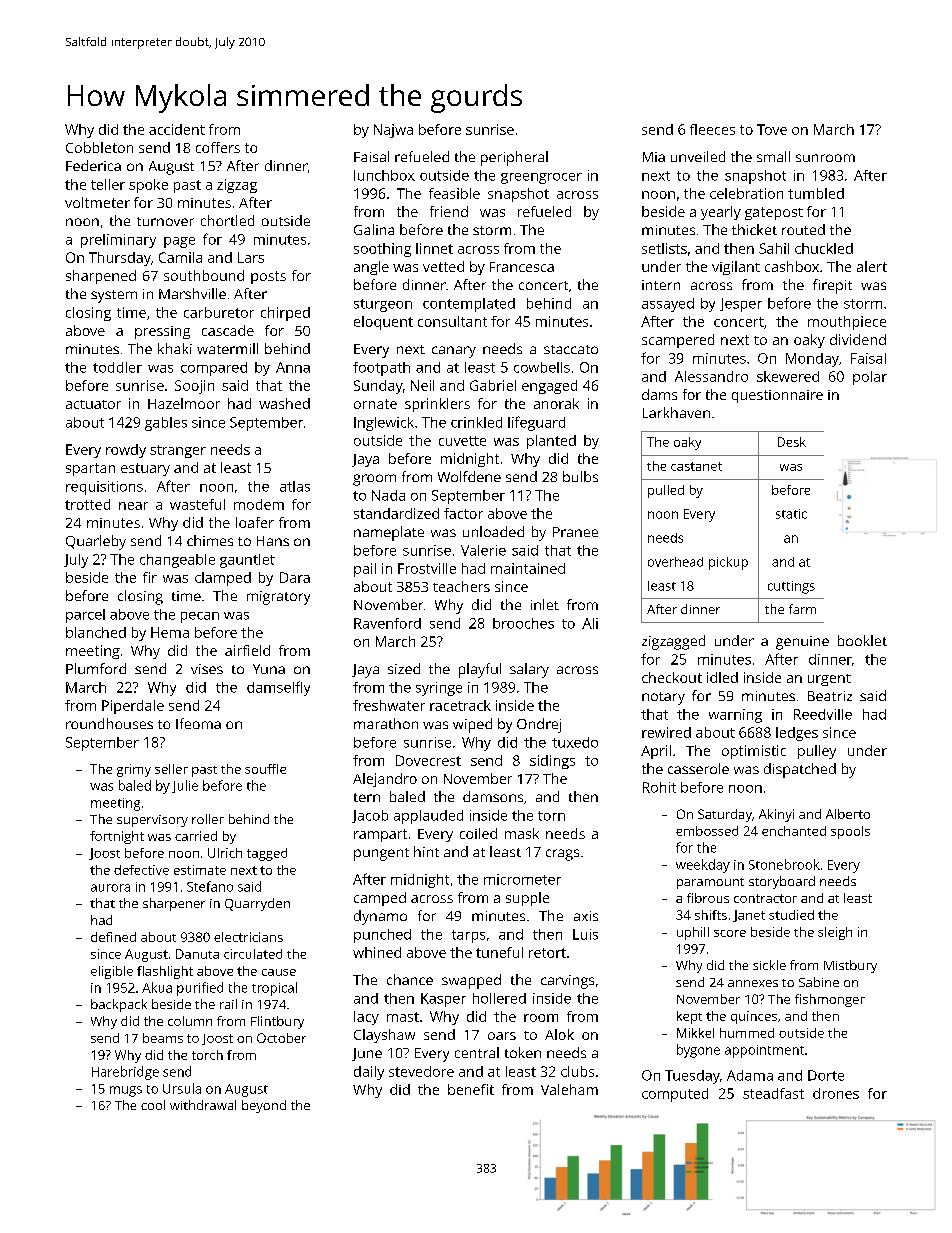  Describe the element at coordinates (772, 129) in the page. I see `Tove` at that location.
